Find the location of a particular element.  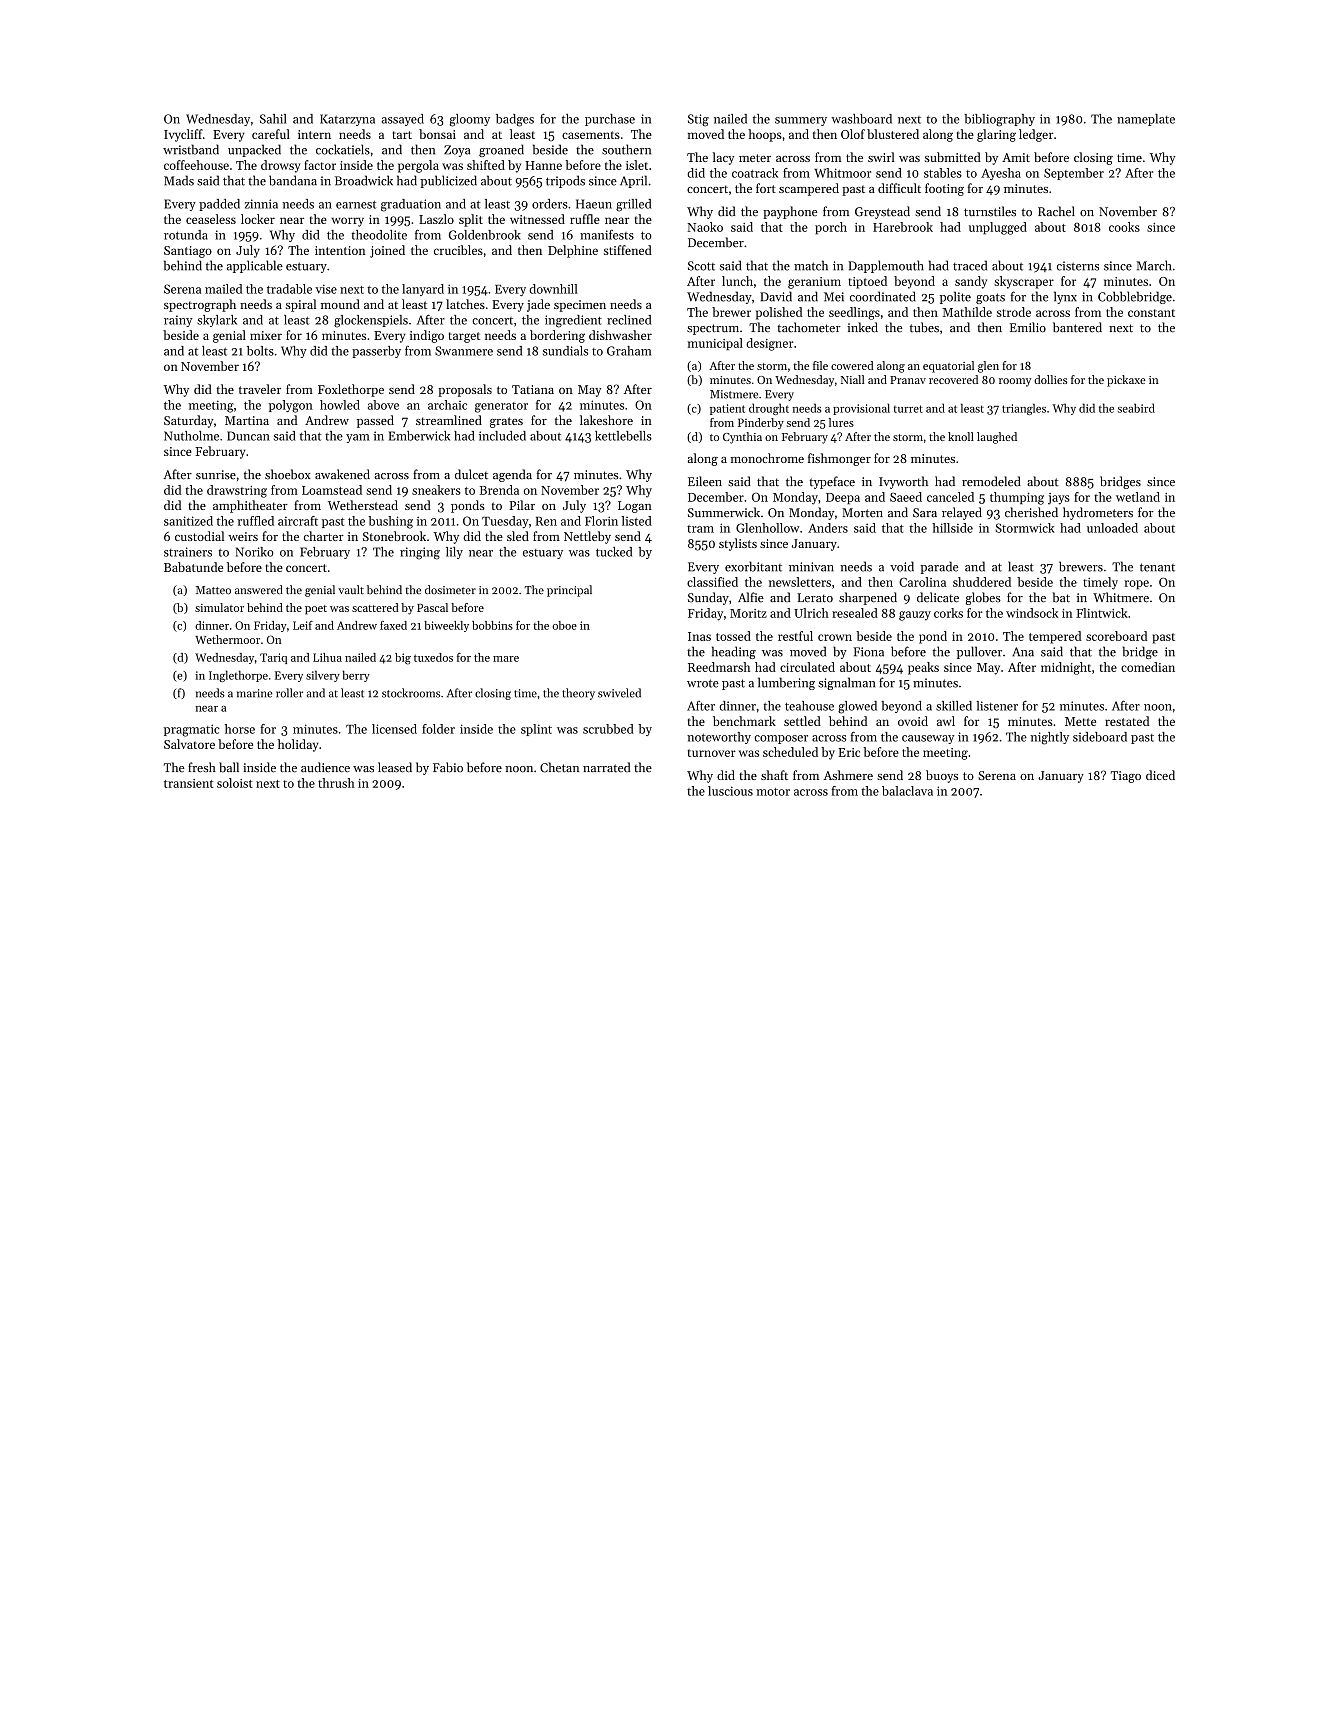

coatrack is located at coordinates (755, 173).
